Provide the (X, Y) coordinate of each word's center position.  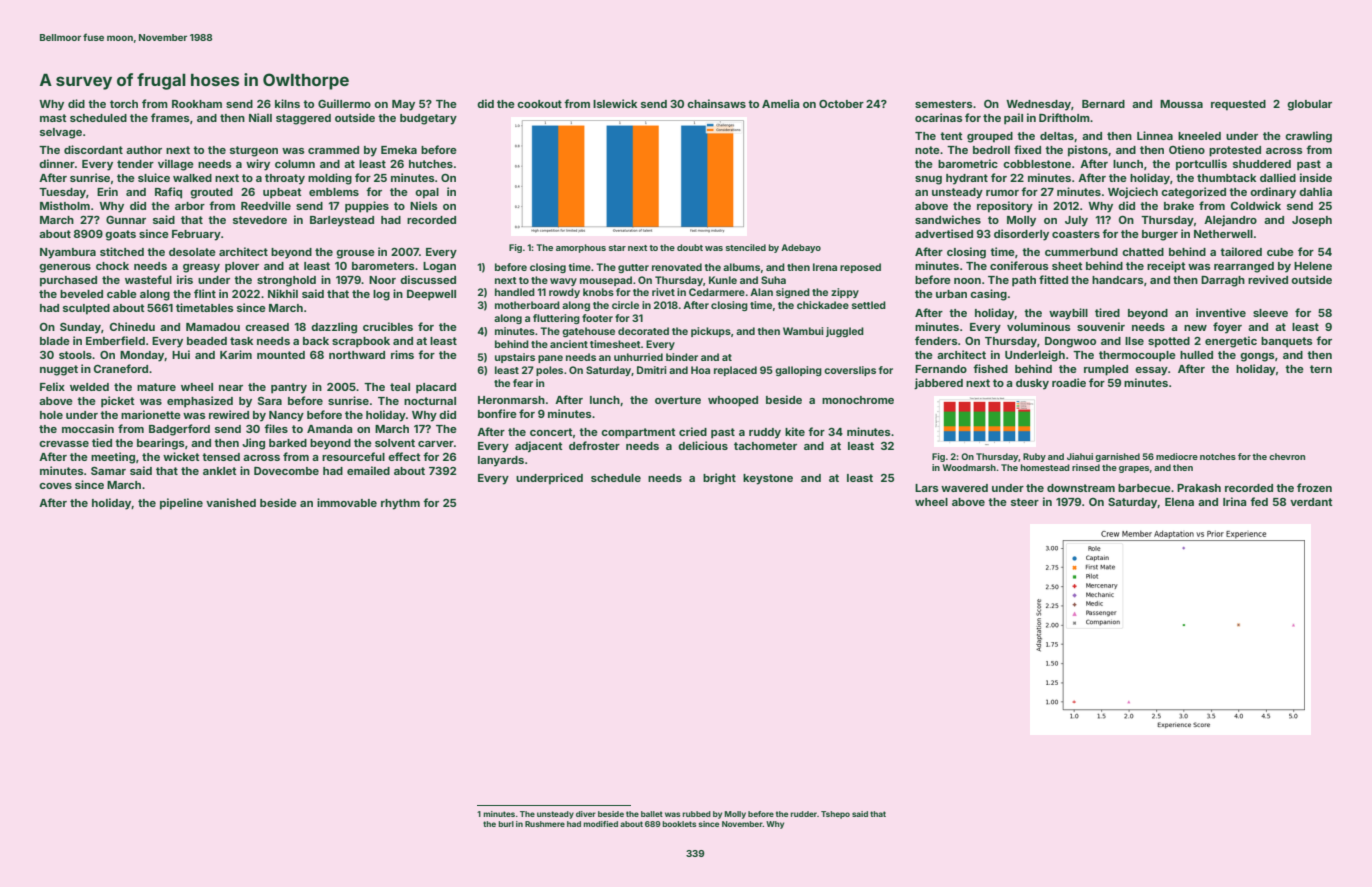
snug (928, 180)
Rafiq (168, 193)
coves (55, 486)
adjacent (539, 446)
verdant (1311, 502)
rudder (803, 814)
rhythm (400, 504)
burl (506, 824)
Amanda (330, 429)
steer (1025, 502)
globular (1309, 105)
